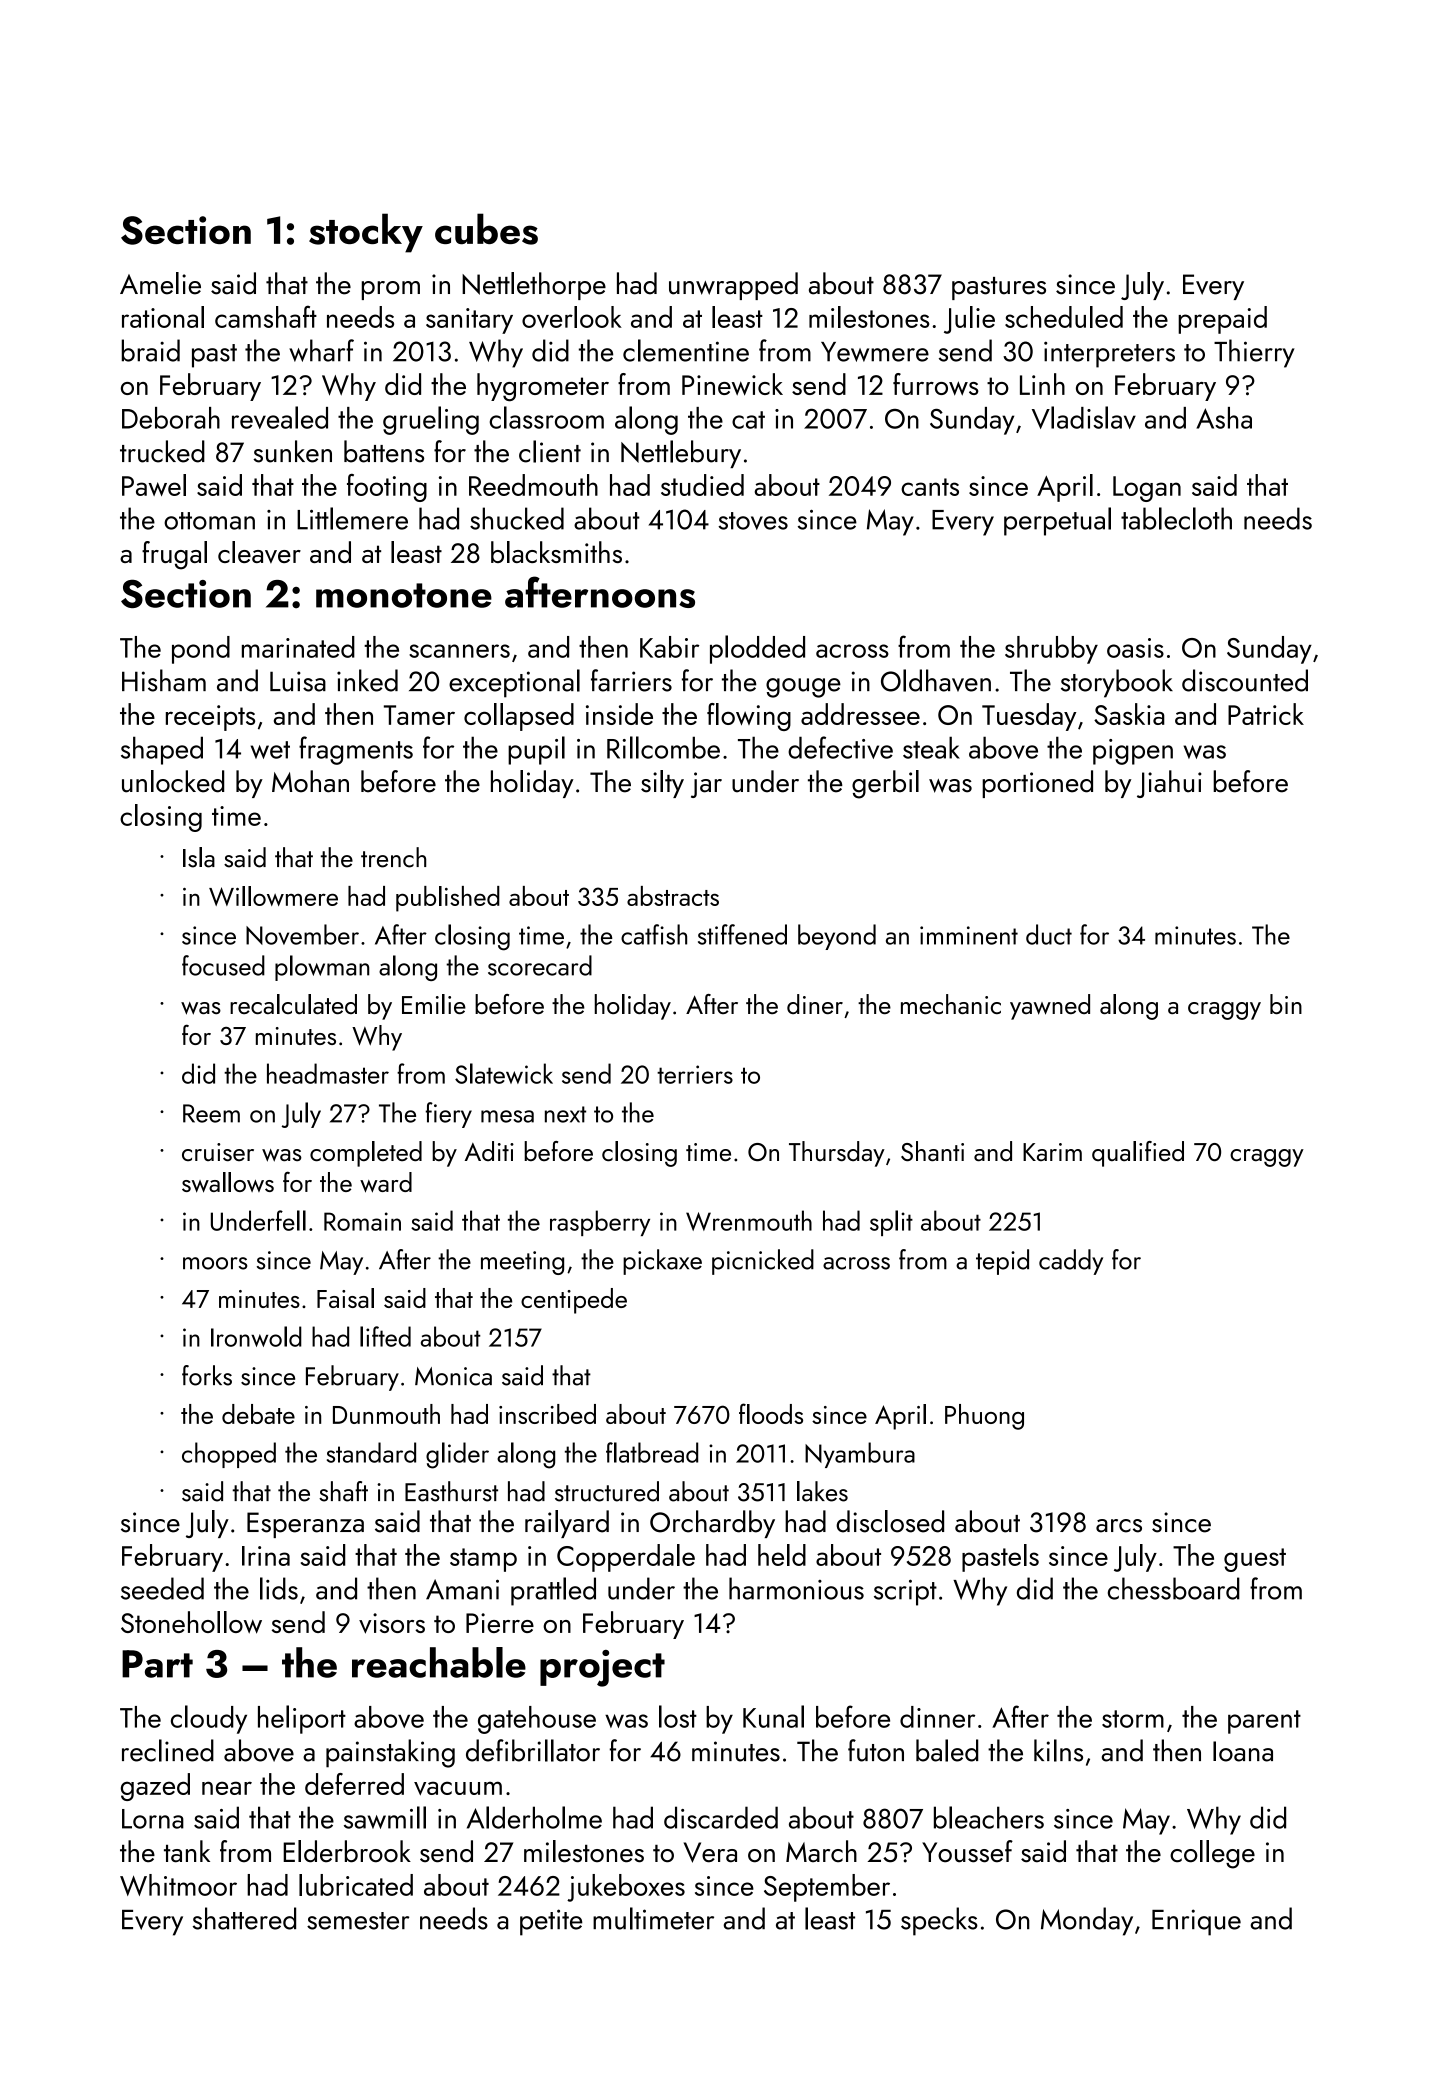 The width and height of the screenshot is (1450, 2100). I want to click on lost, so click(678, 1716).
